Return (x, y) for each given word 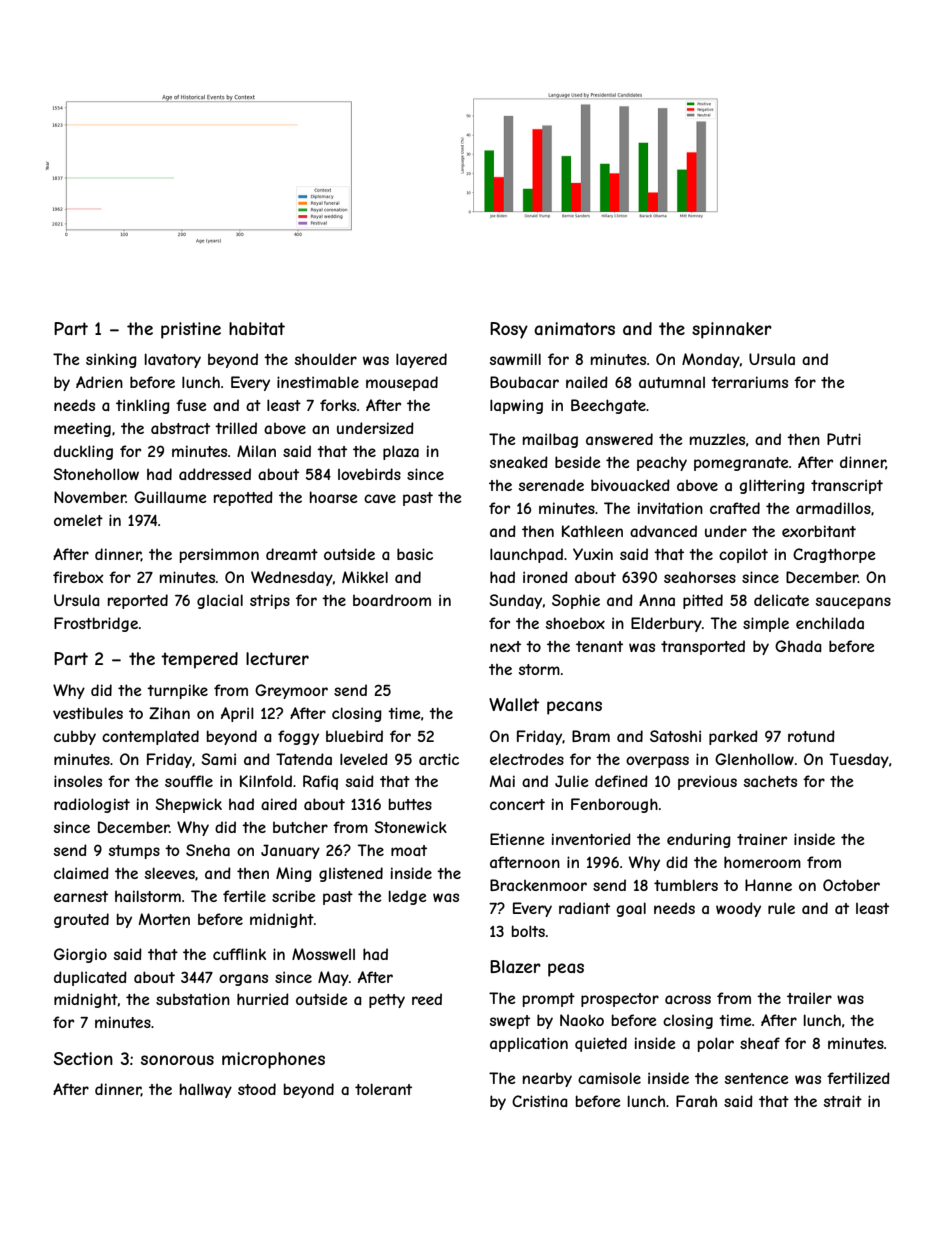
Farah (696, 1101)
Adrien (99, 382)
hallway (206, 1090)
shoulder (326, 359)
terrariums (749, 382)
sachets (770, 781)
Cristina (540, 1101)
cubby (75, 738)
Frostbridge (96, 624)
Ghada (798, 646)
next (505, 646)
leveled (364, 759)
